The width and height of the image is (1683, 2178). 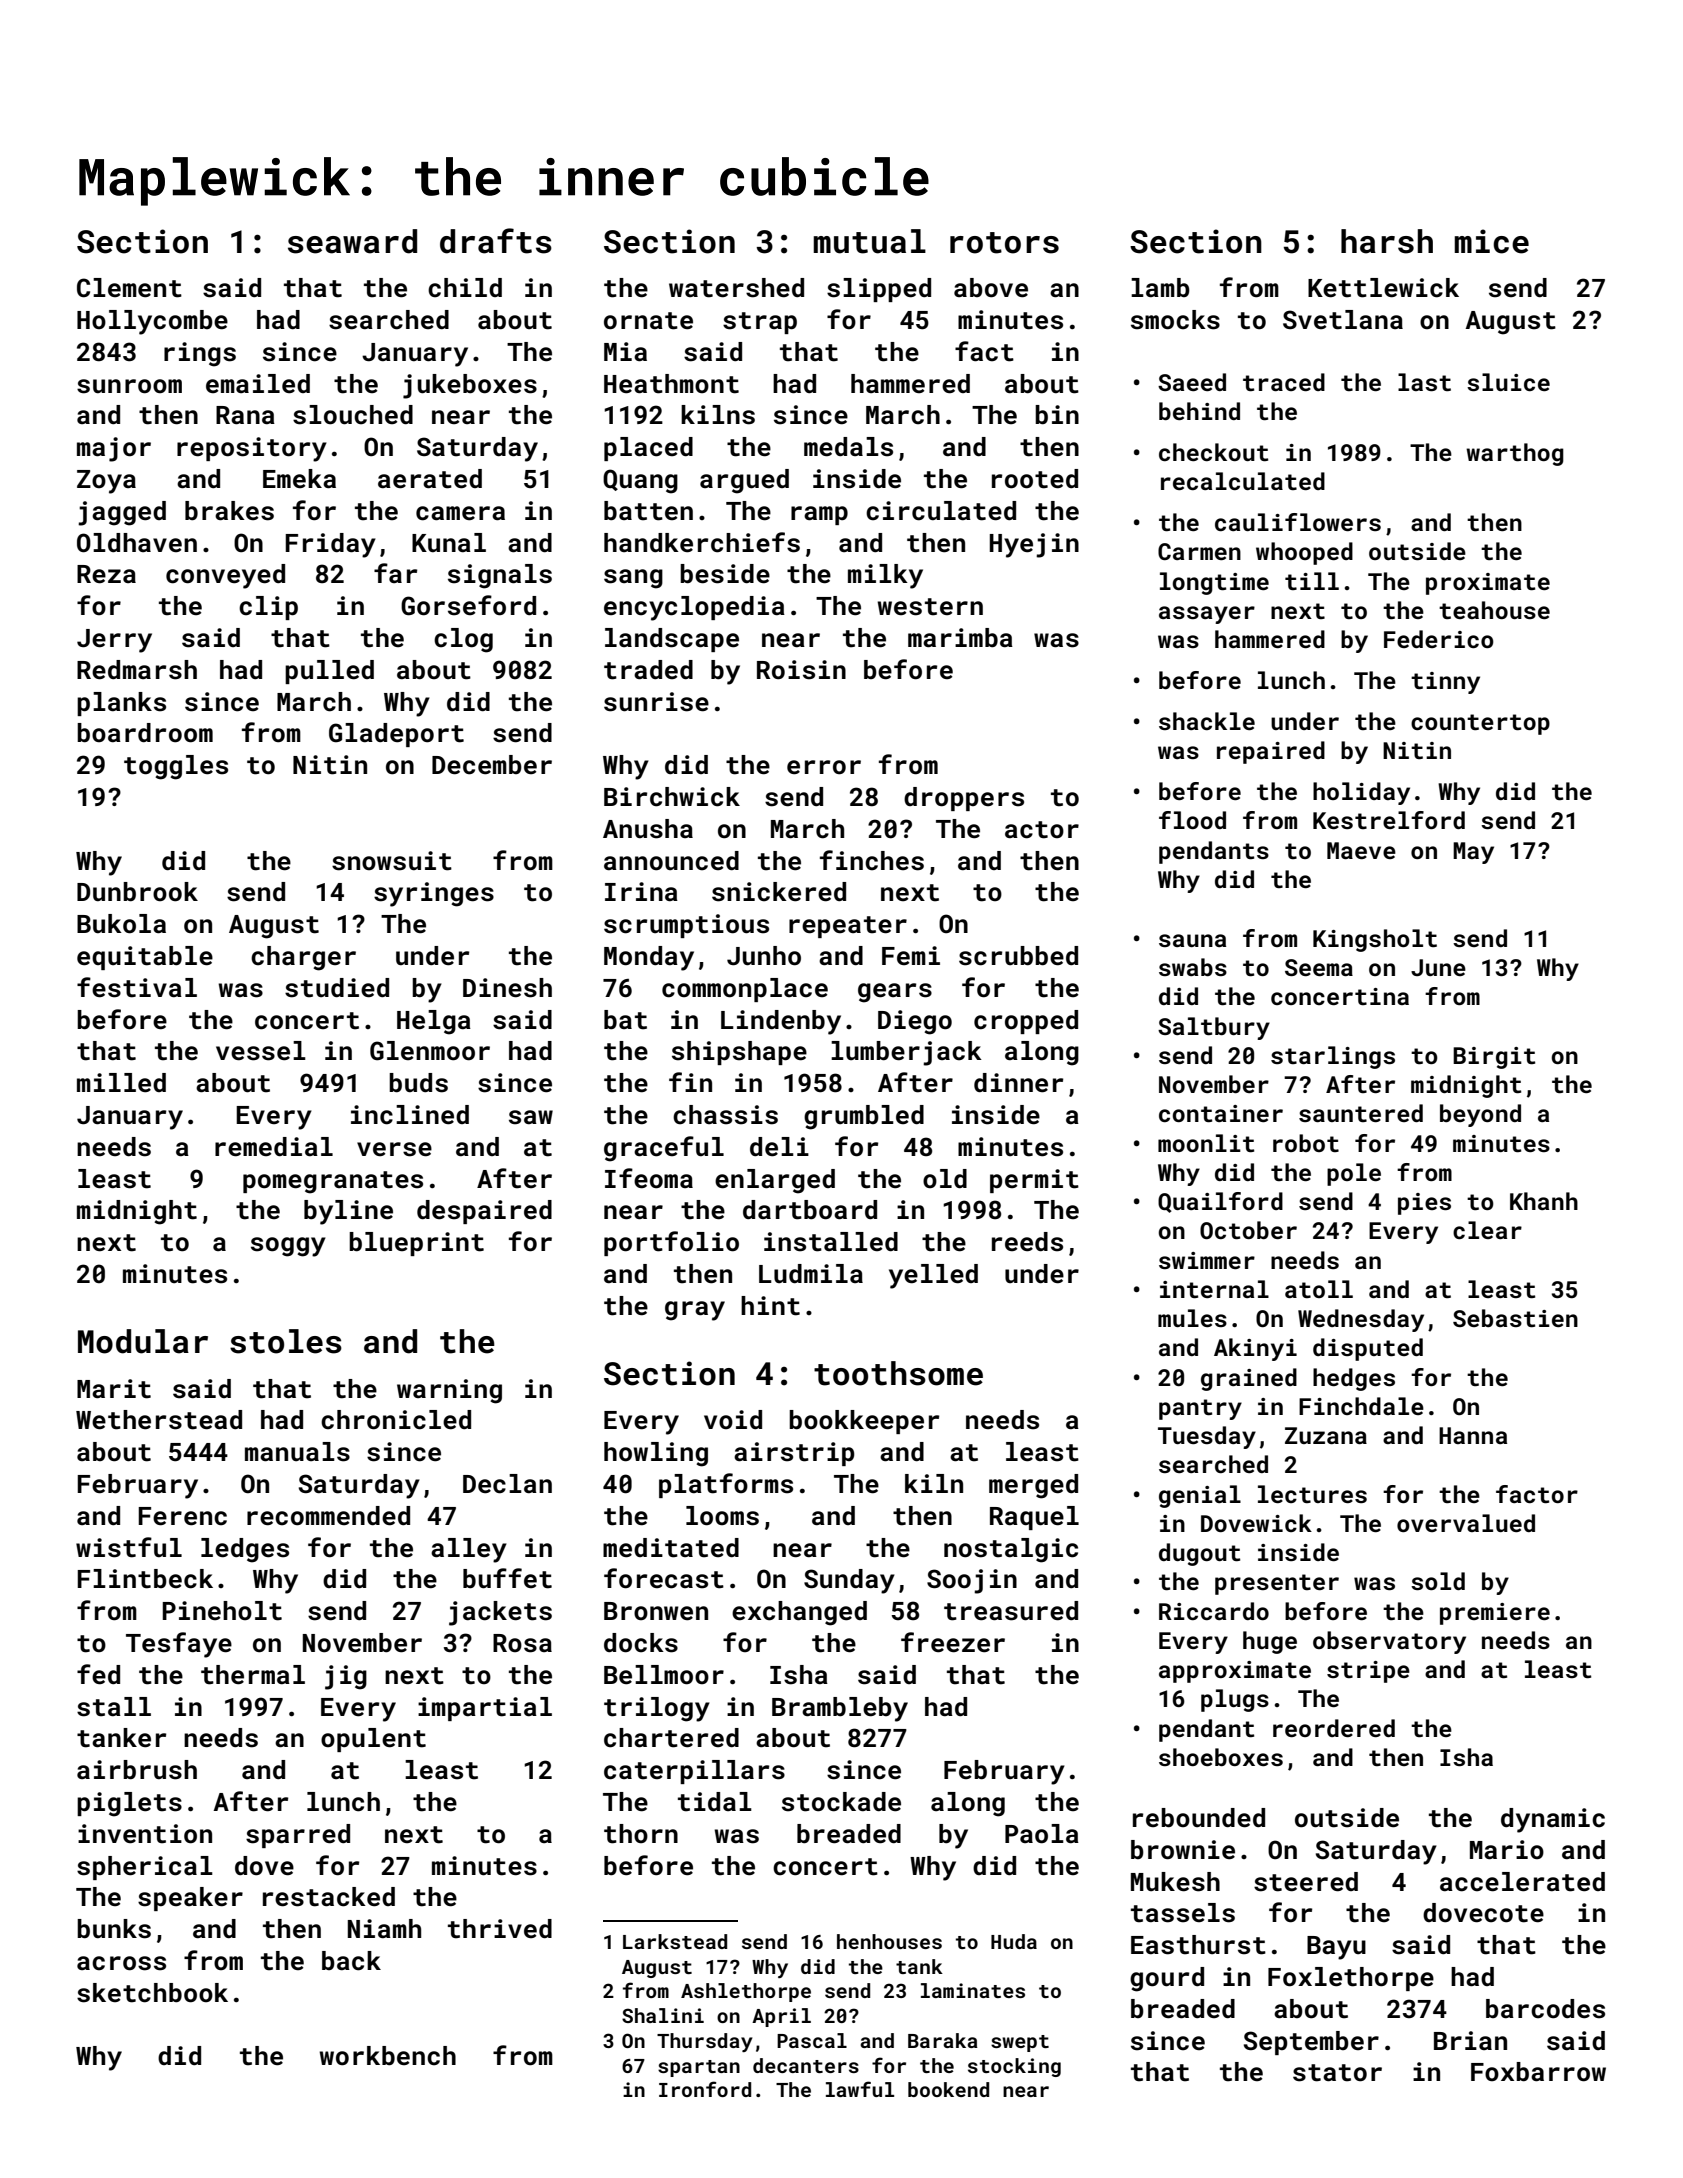 What do you see at coordinates (396, 1420) in the image?
I see `chronicled` at bounding box center [396, 1420].
